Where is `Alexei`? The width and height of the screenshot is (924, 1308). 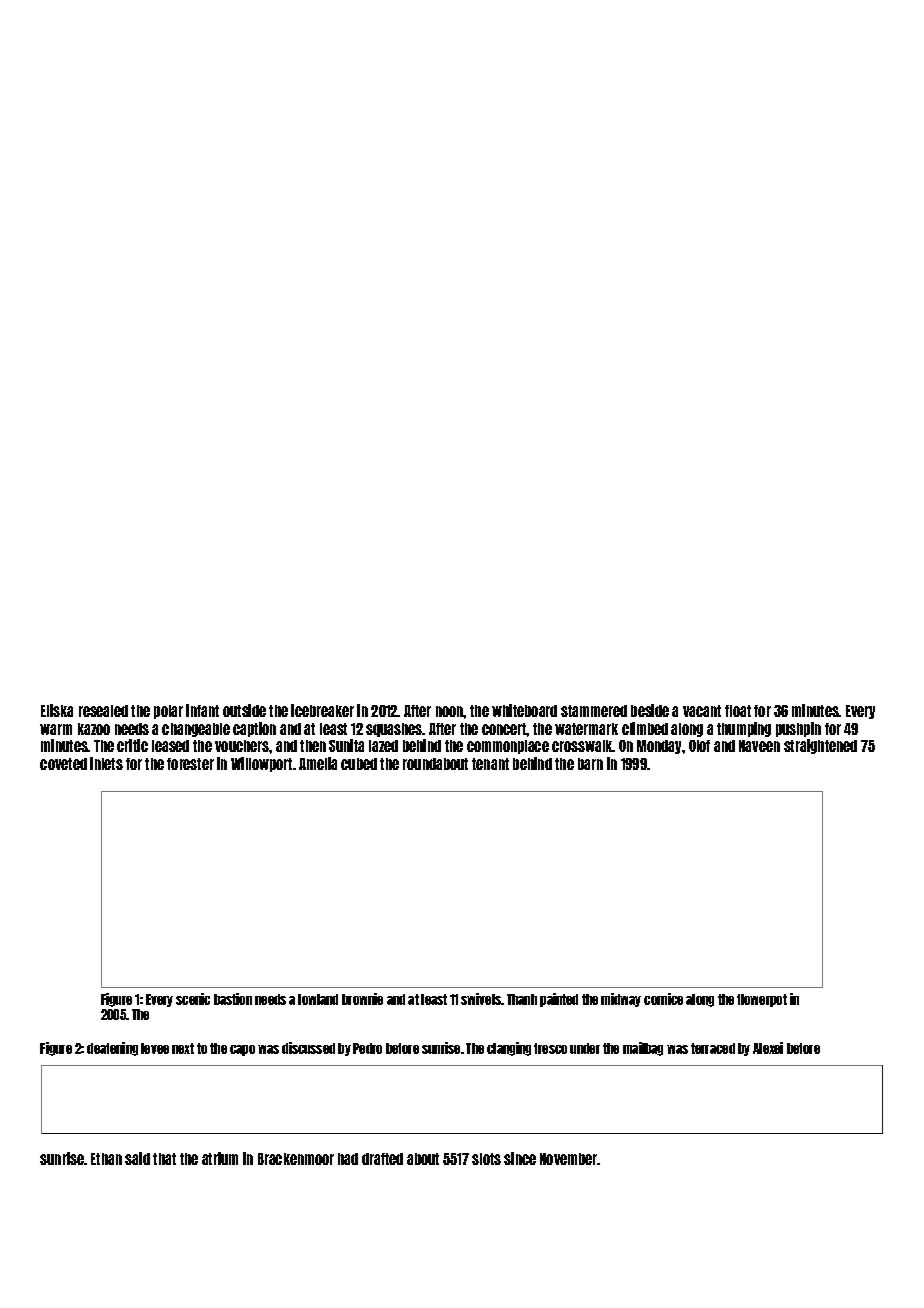 Alexei is located at coordinates (768, 1048).
